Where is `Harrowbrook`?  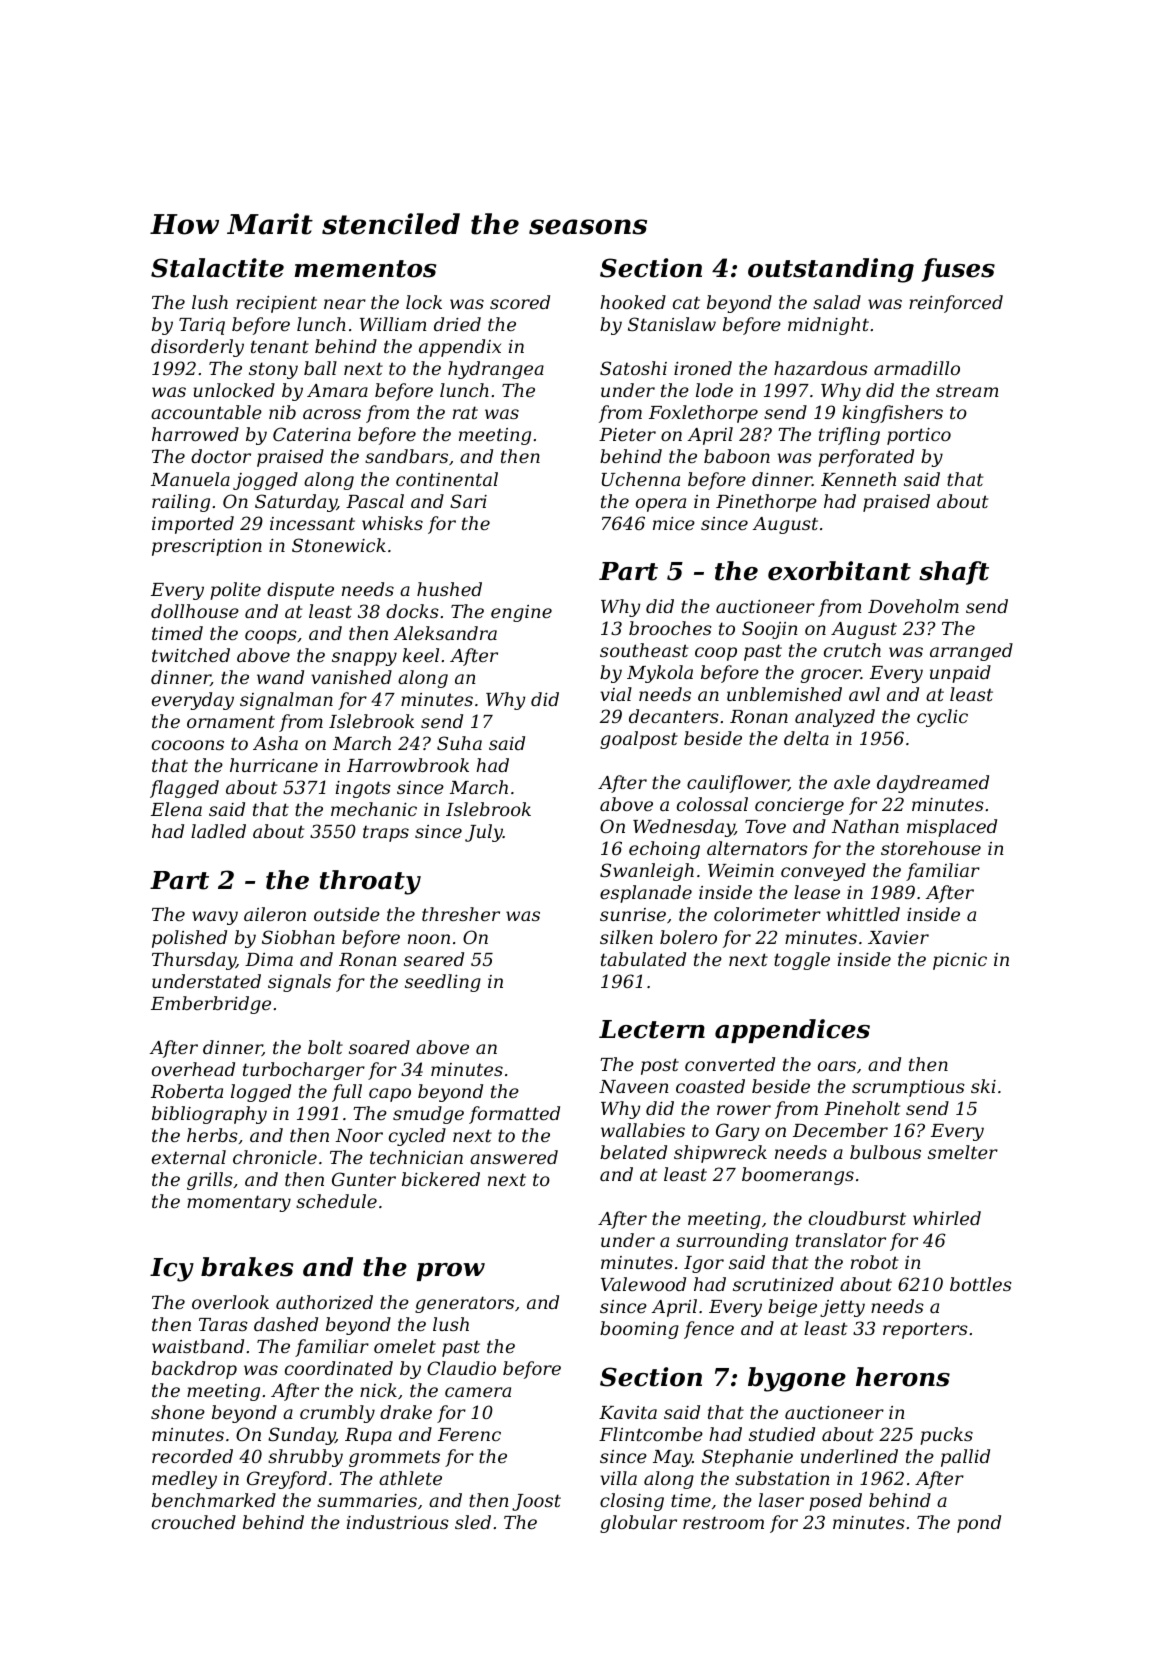 Harrowbrook is located at coordinates (408, 765).
